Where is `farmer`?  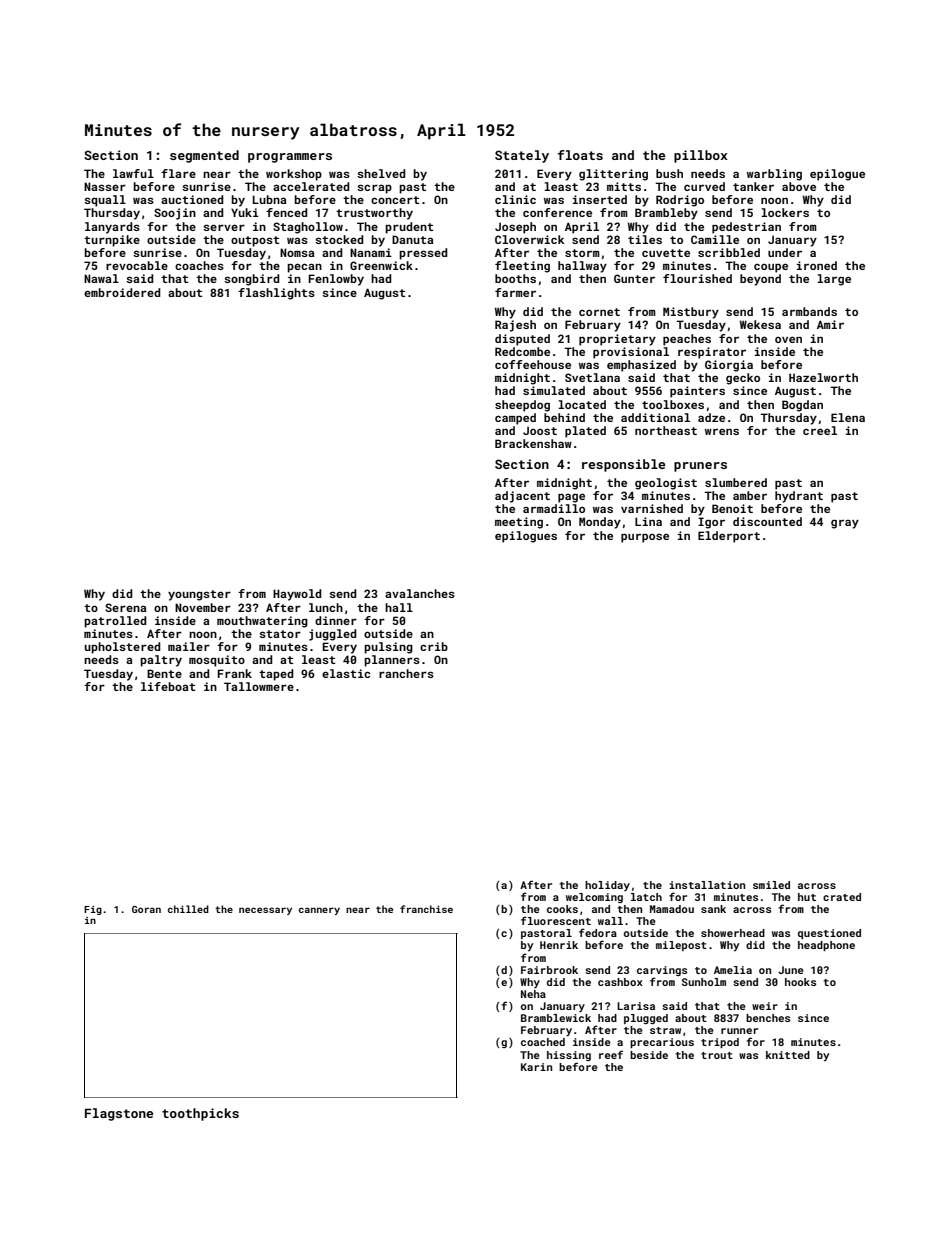
farmer is located at coordinates (515, 292).
